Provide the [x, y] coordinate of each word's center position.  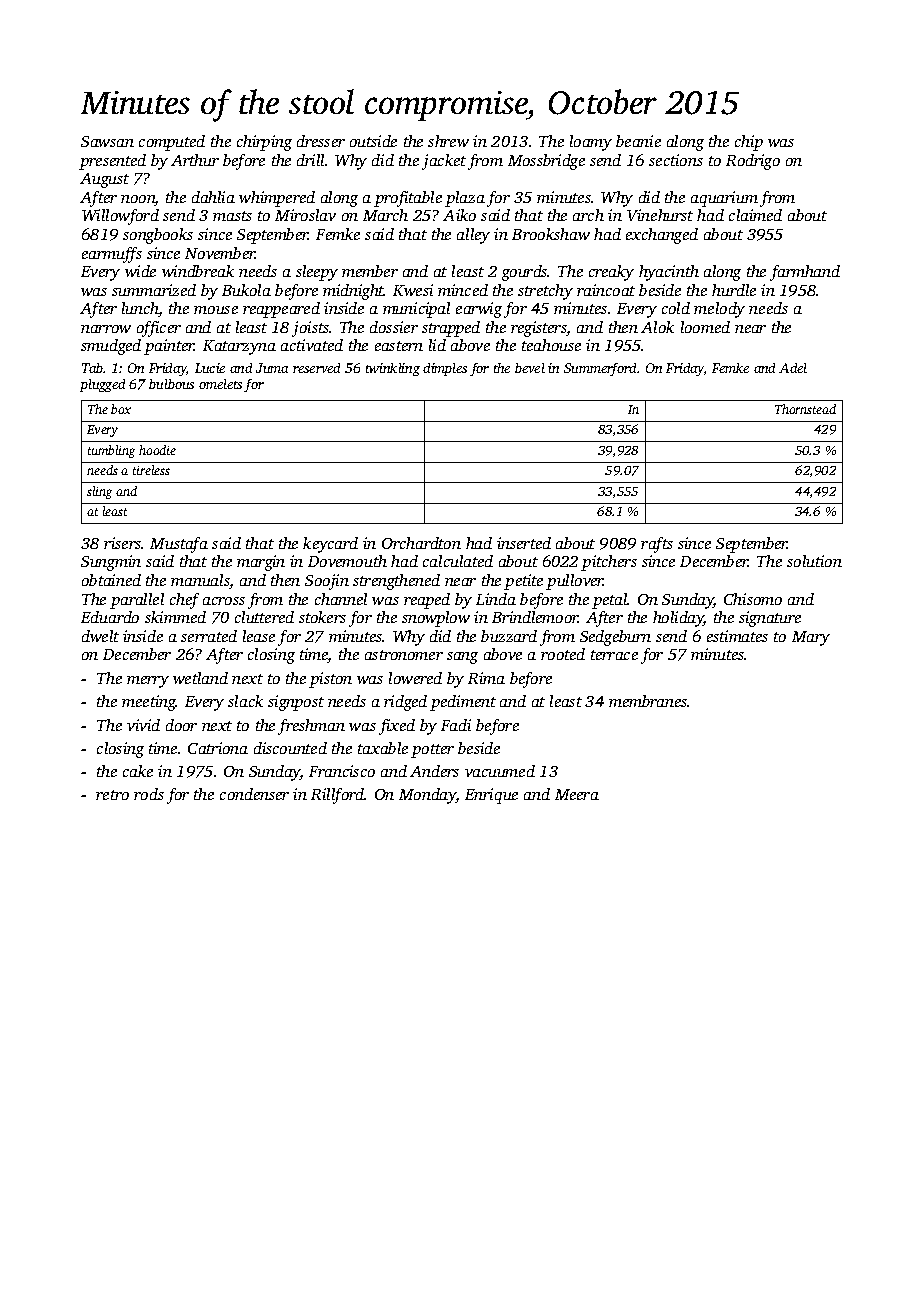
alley [473, 236]
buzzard [509, 636]
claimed [755, 215]
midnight [353, 292]
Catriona [218, 748]
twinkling [393, 369]
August [104, 180]
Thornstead [805, 409]
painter [169, 347]
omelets [220, 384]
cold [676, 308]
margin [261, 563]
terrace [614, 655]
